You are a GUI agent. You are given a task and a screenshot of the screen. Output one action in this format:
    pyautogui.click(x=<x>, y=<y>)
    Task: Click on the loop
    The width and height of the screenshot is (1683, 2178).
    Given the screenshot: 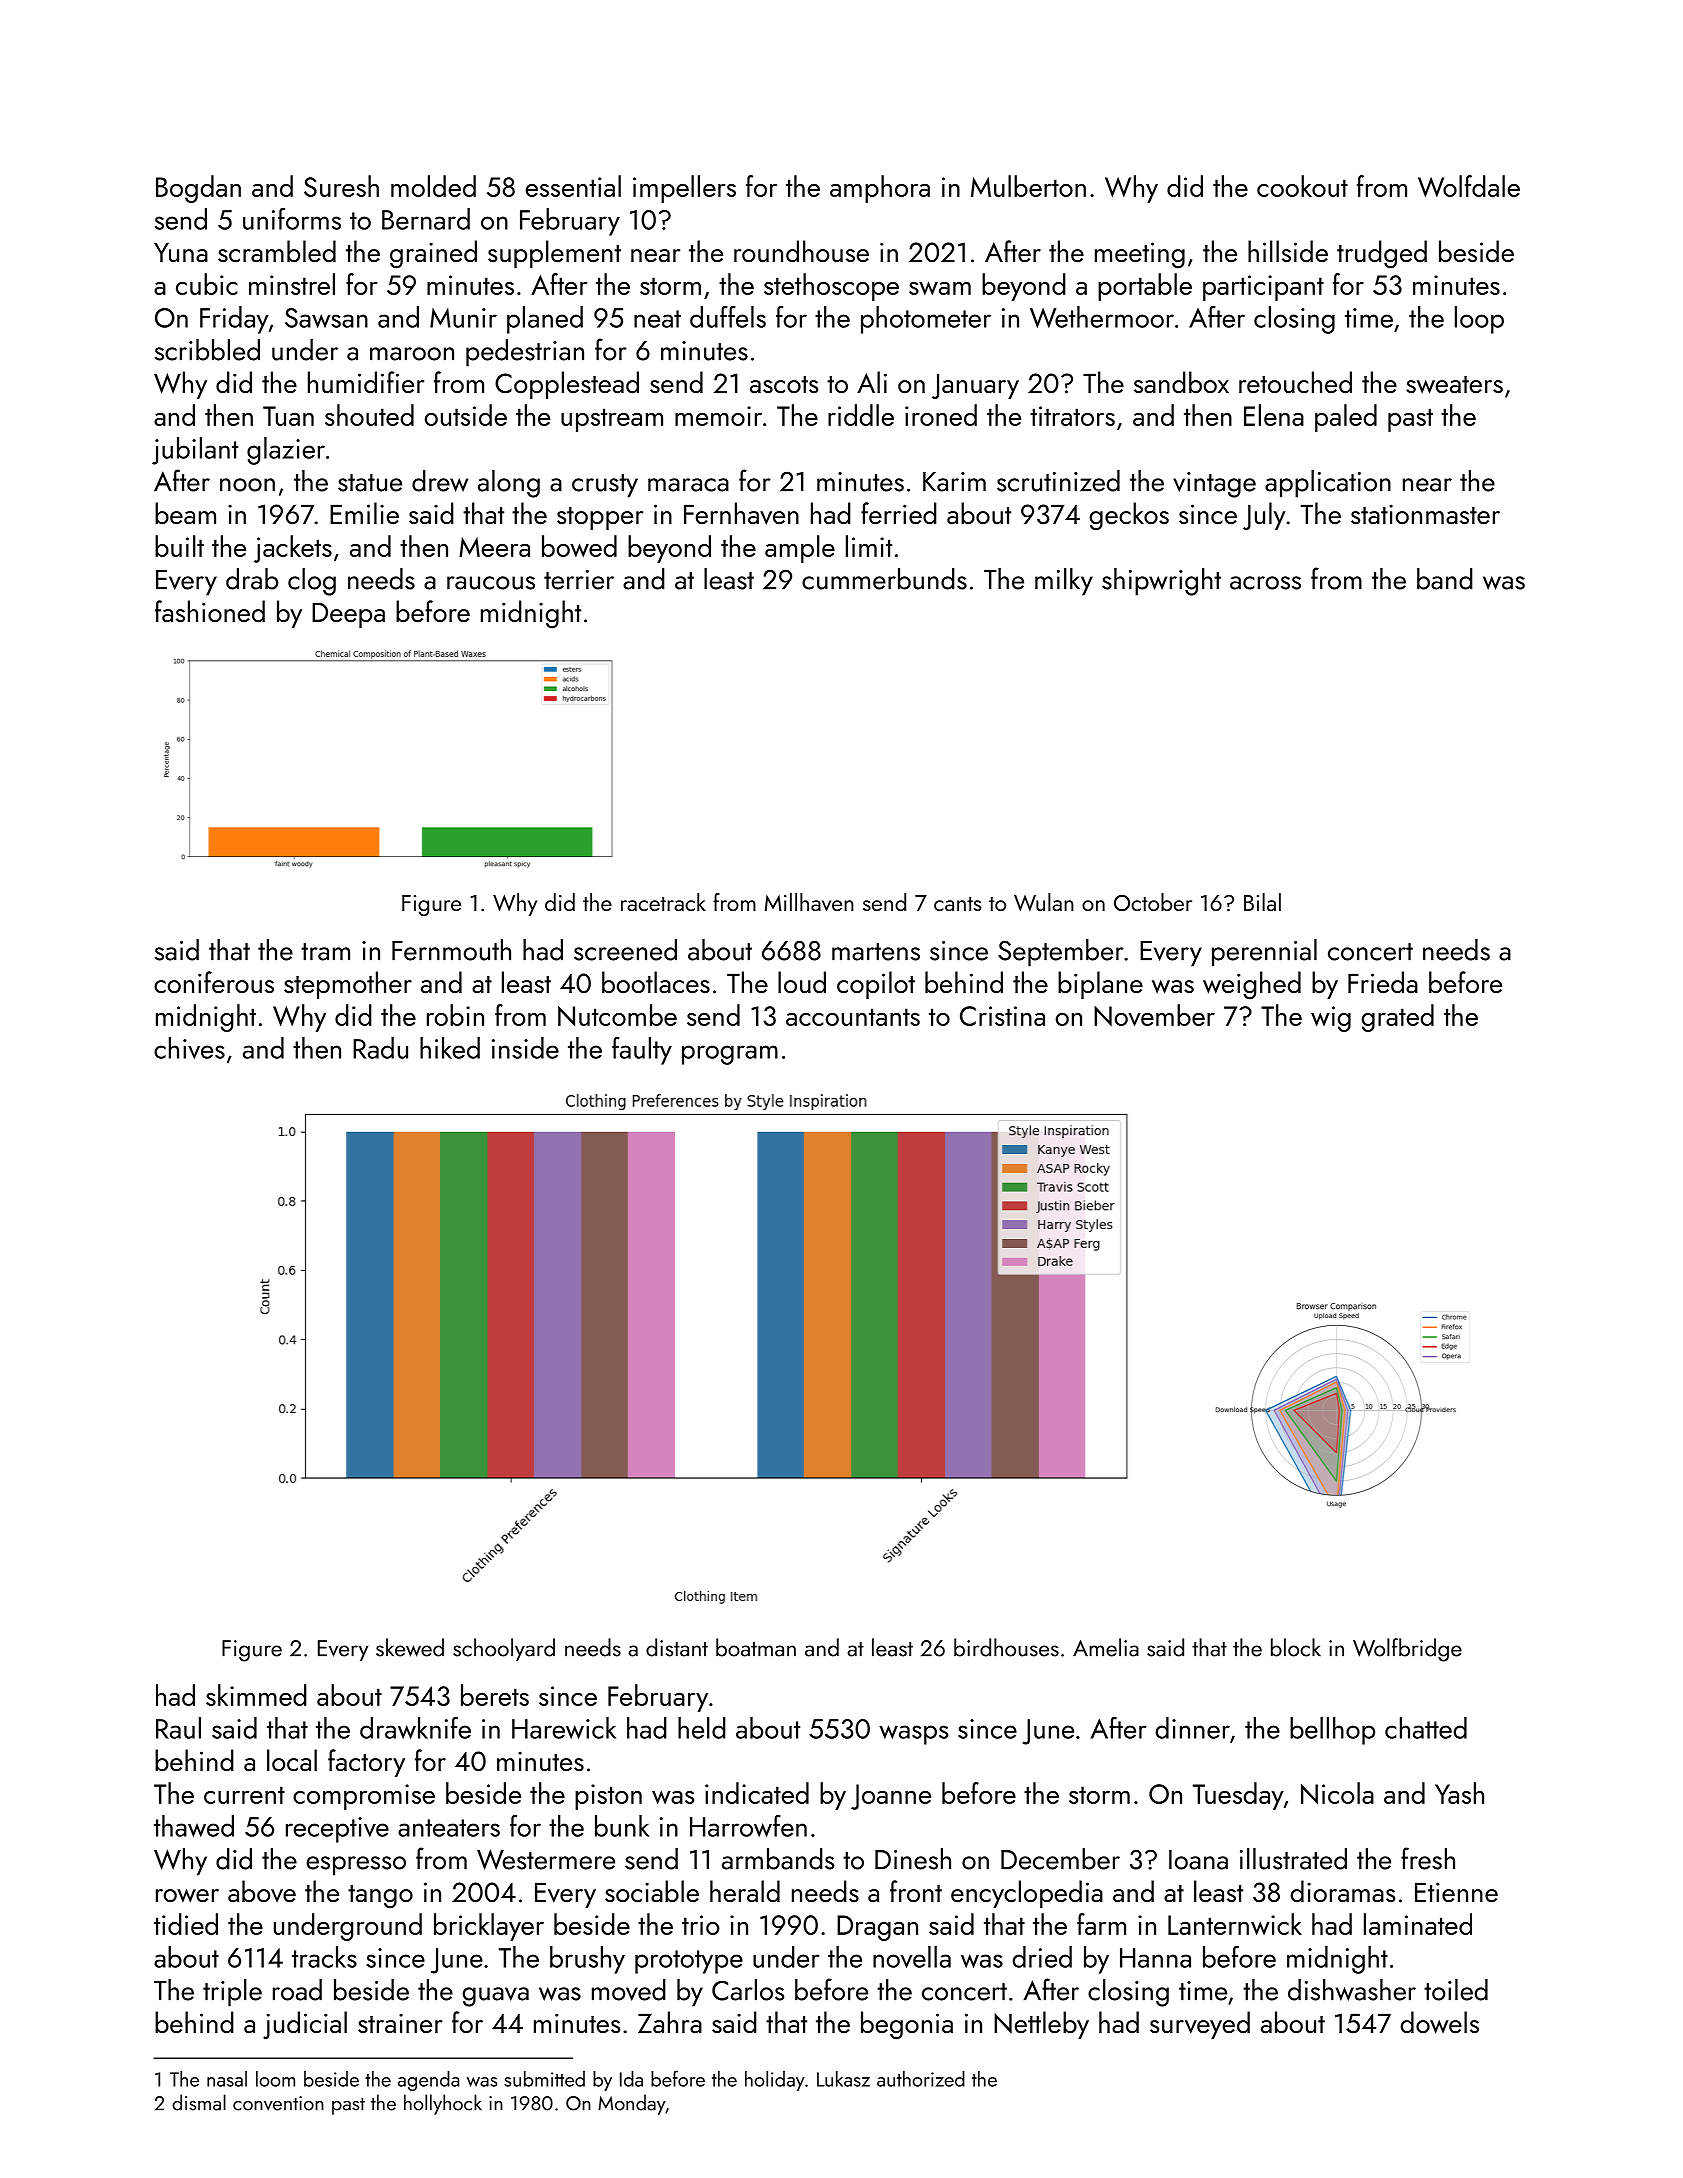 What is the action you would take?
    pyautogui.click(x=1479, y=320)
